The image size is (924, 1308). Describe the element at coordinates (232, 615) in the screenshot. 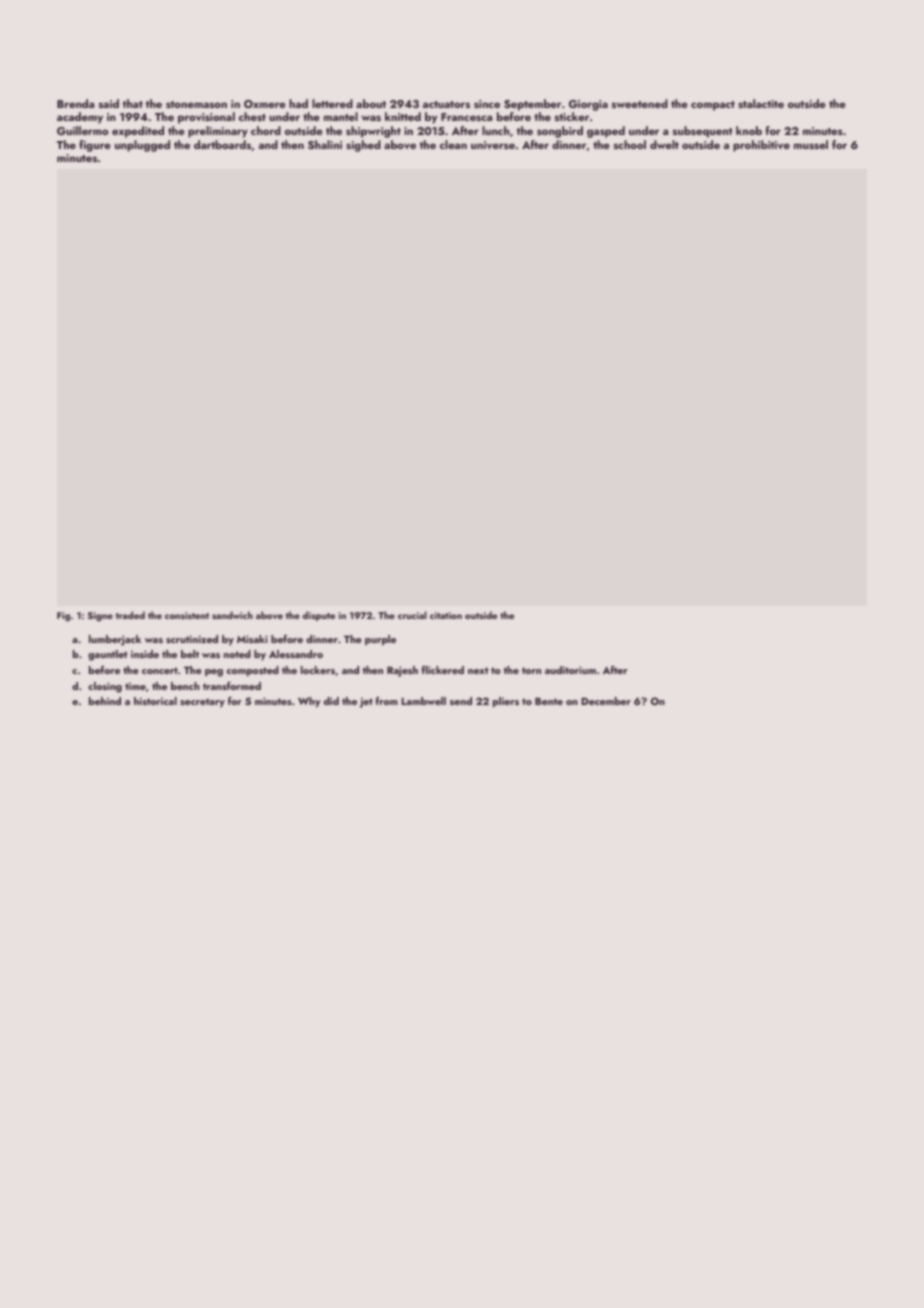

I see `sandwich` at that location.
